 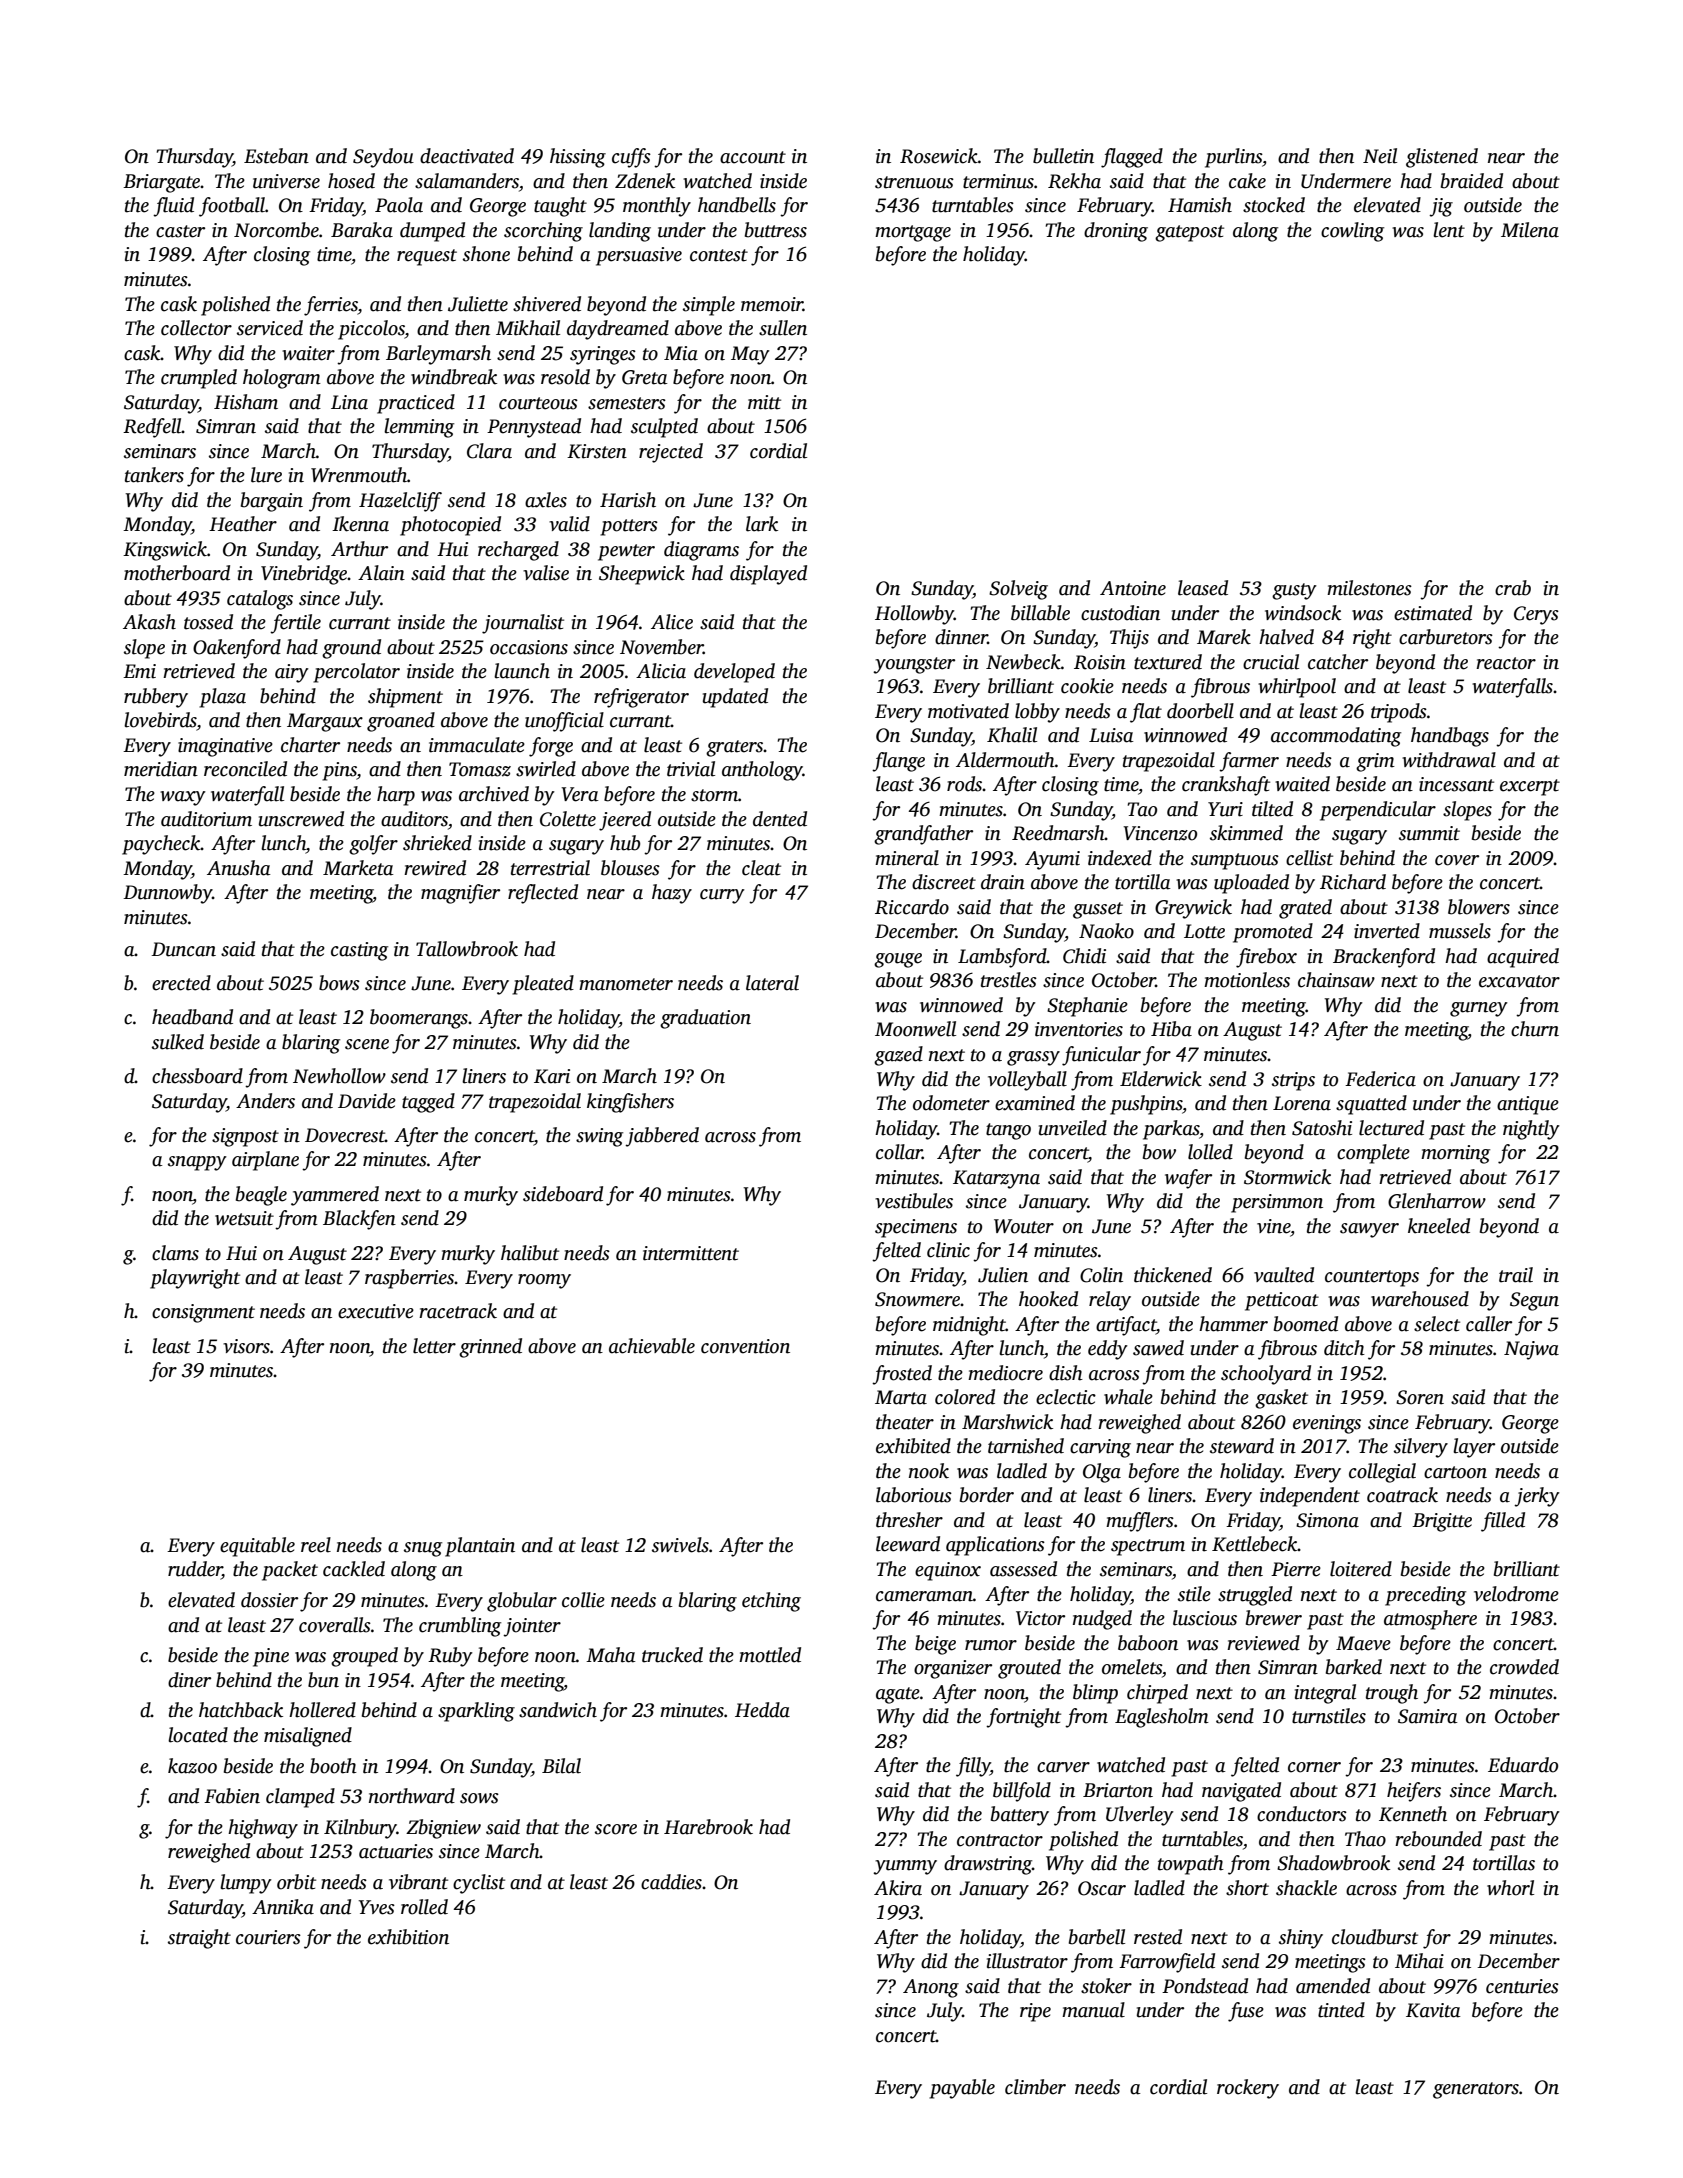 I want to click on assessed, so click(x=1023, y=1569).
